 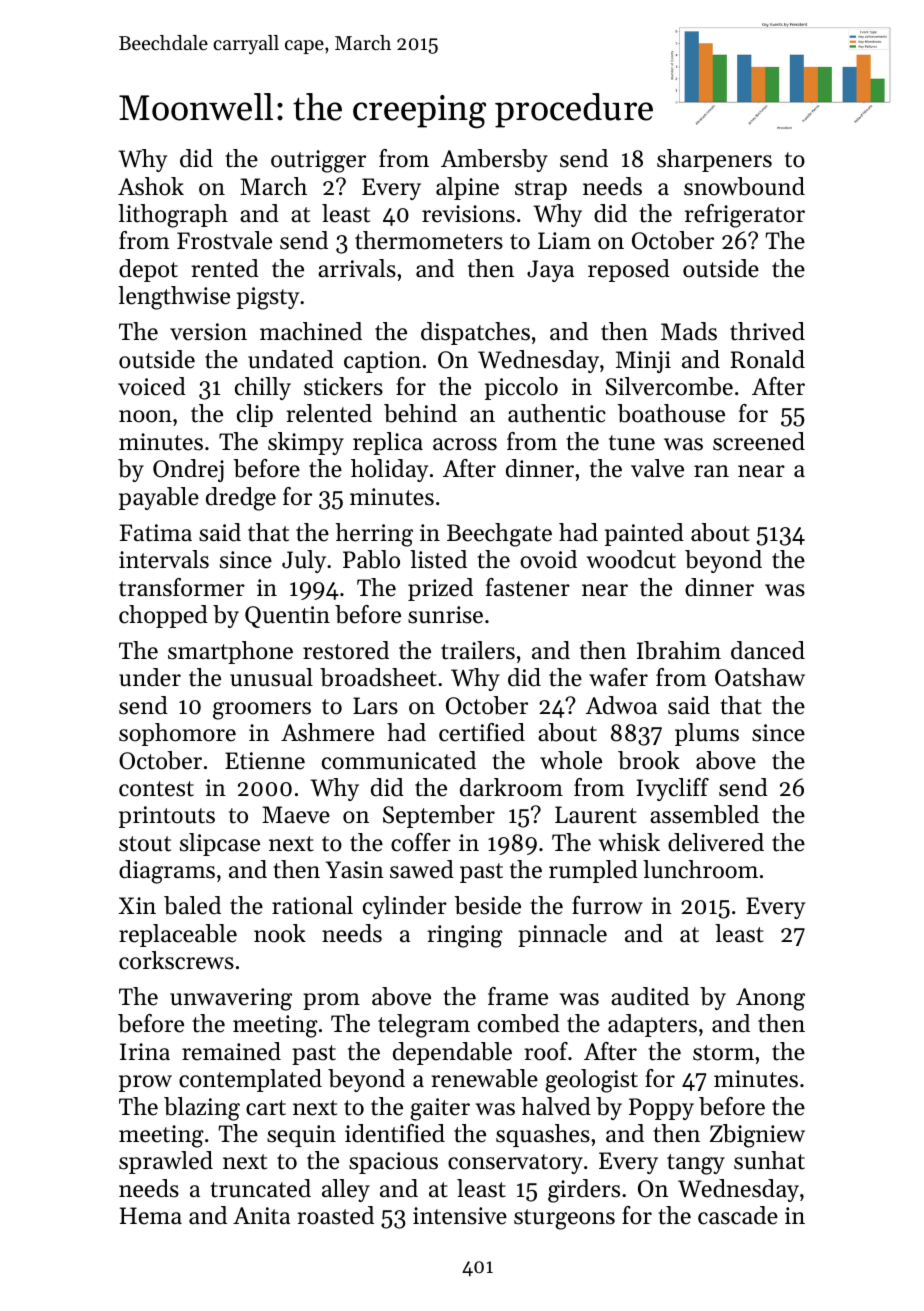 What do you see at coordinates (148, 270) in the screenshot?
I see `depot` at bounding box center [148, 270].
